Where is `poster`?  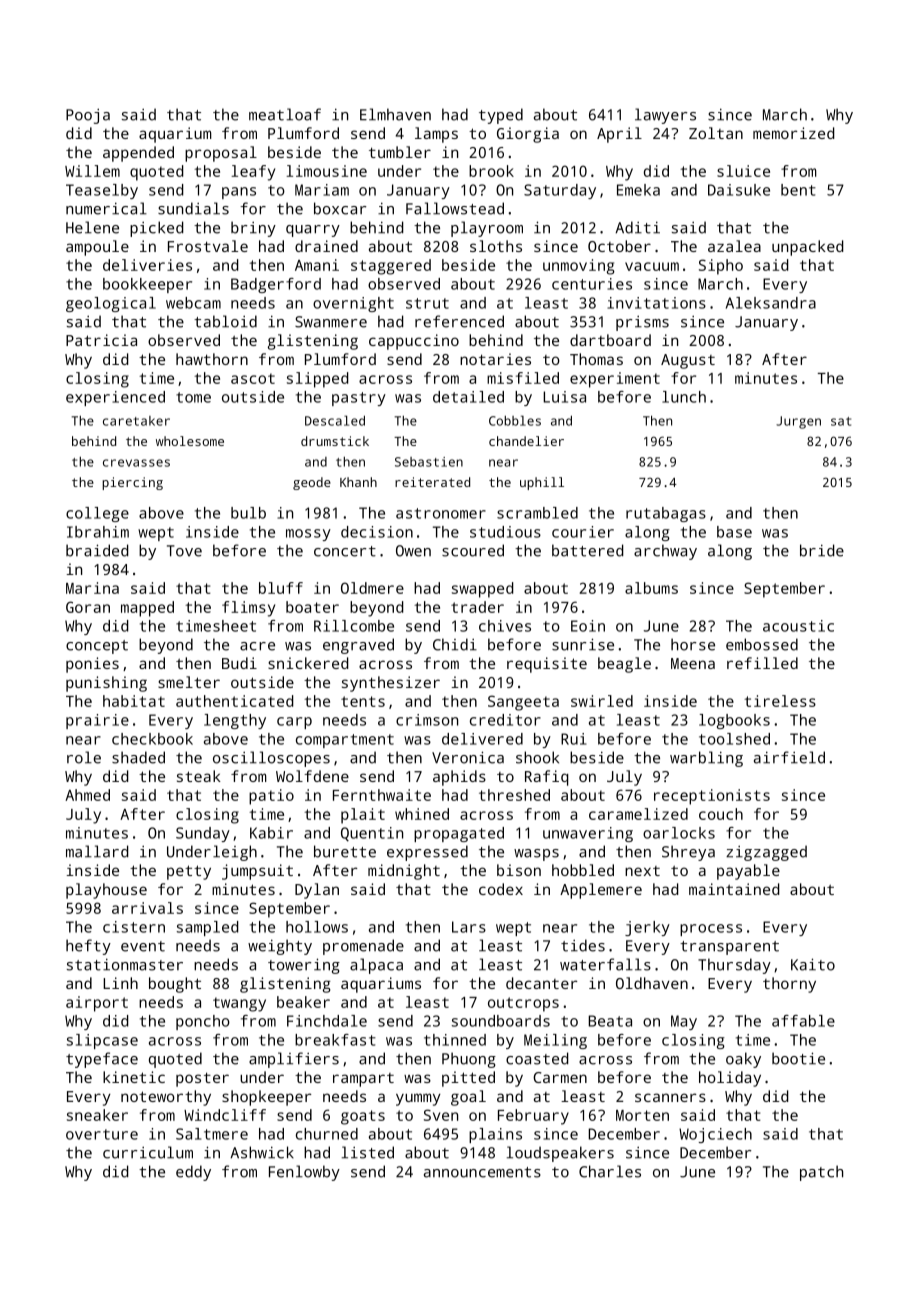 poster is located at coordinates (202, 1079).
